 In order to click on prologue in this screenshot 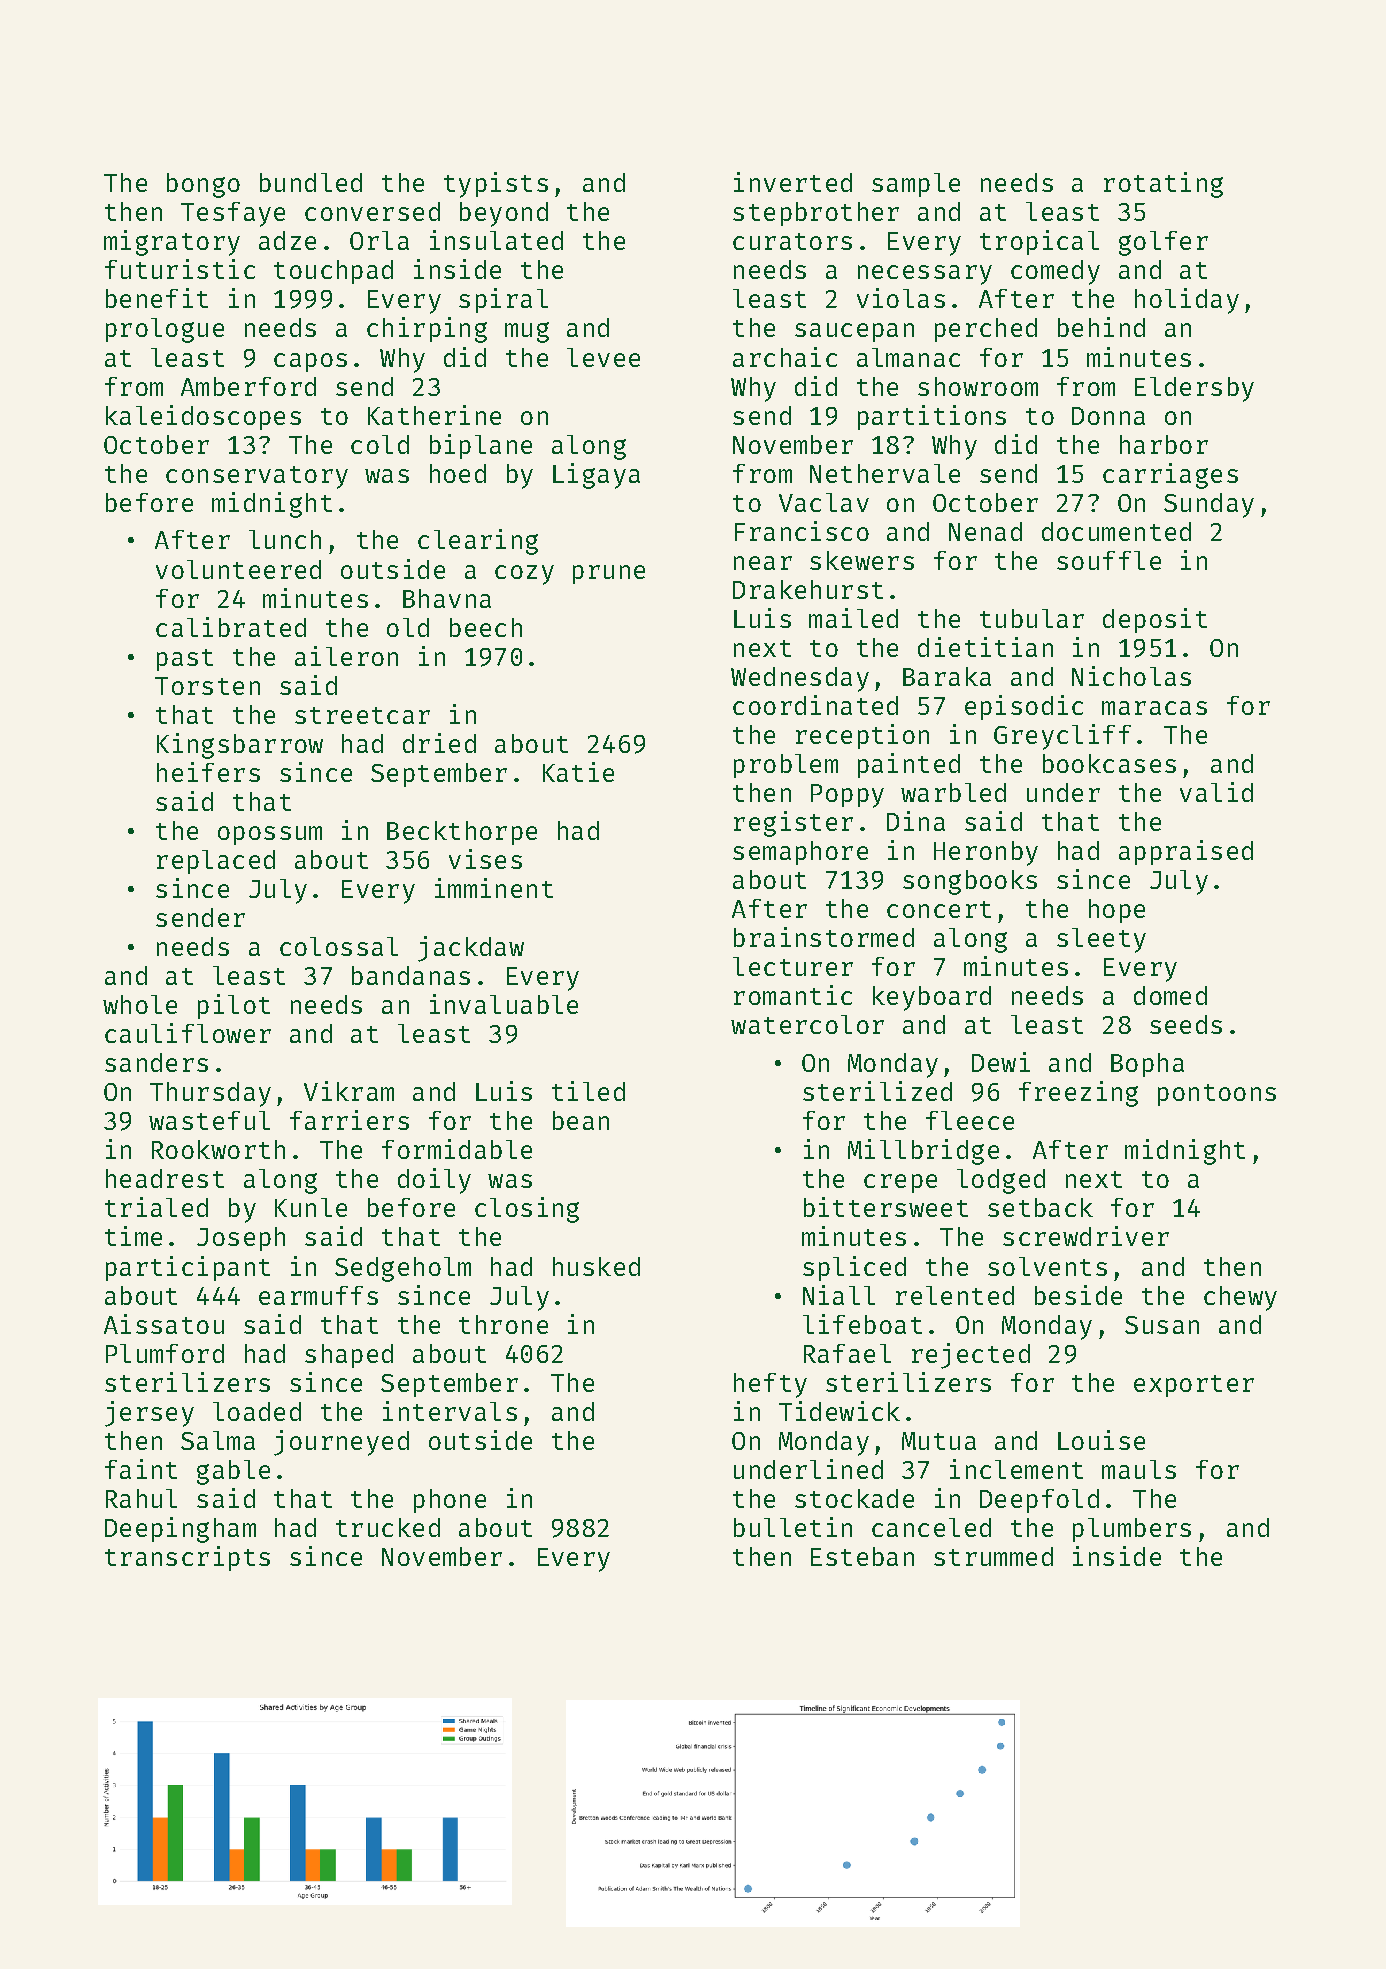, I will do `click(165, 330)`.
